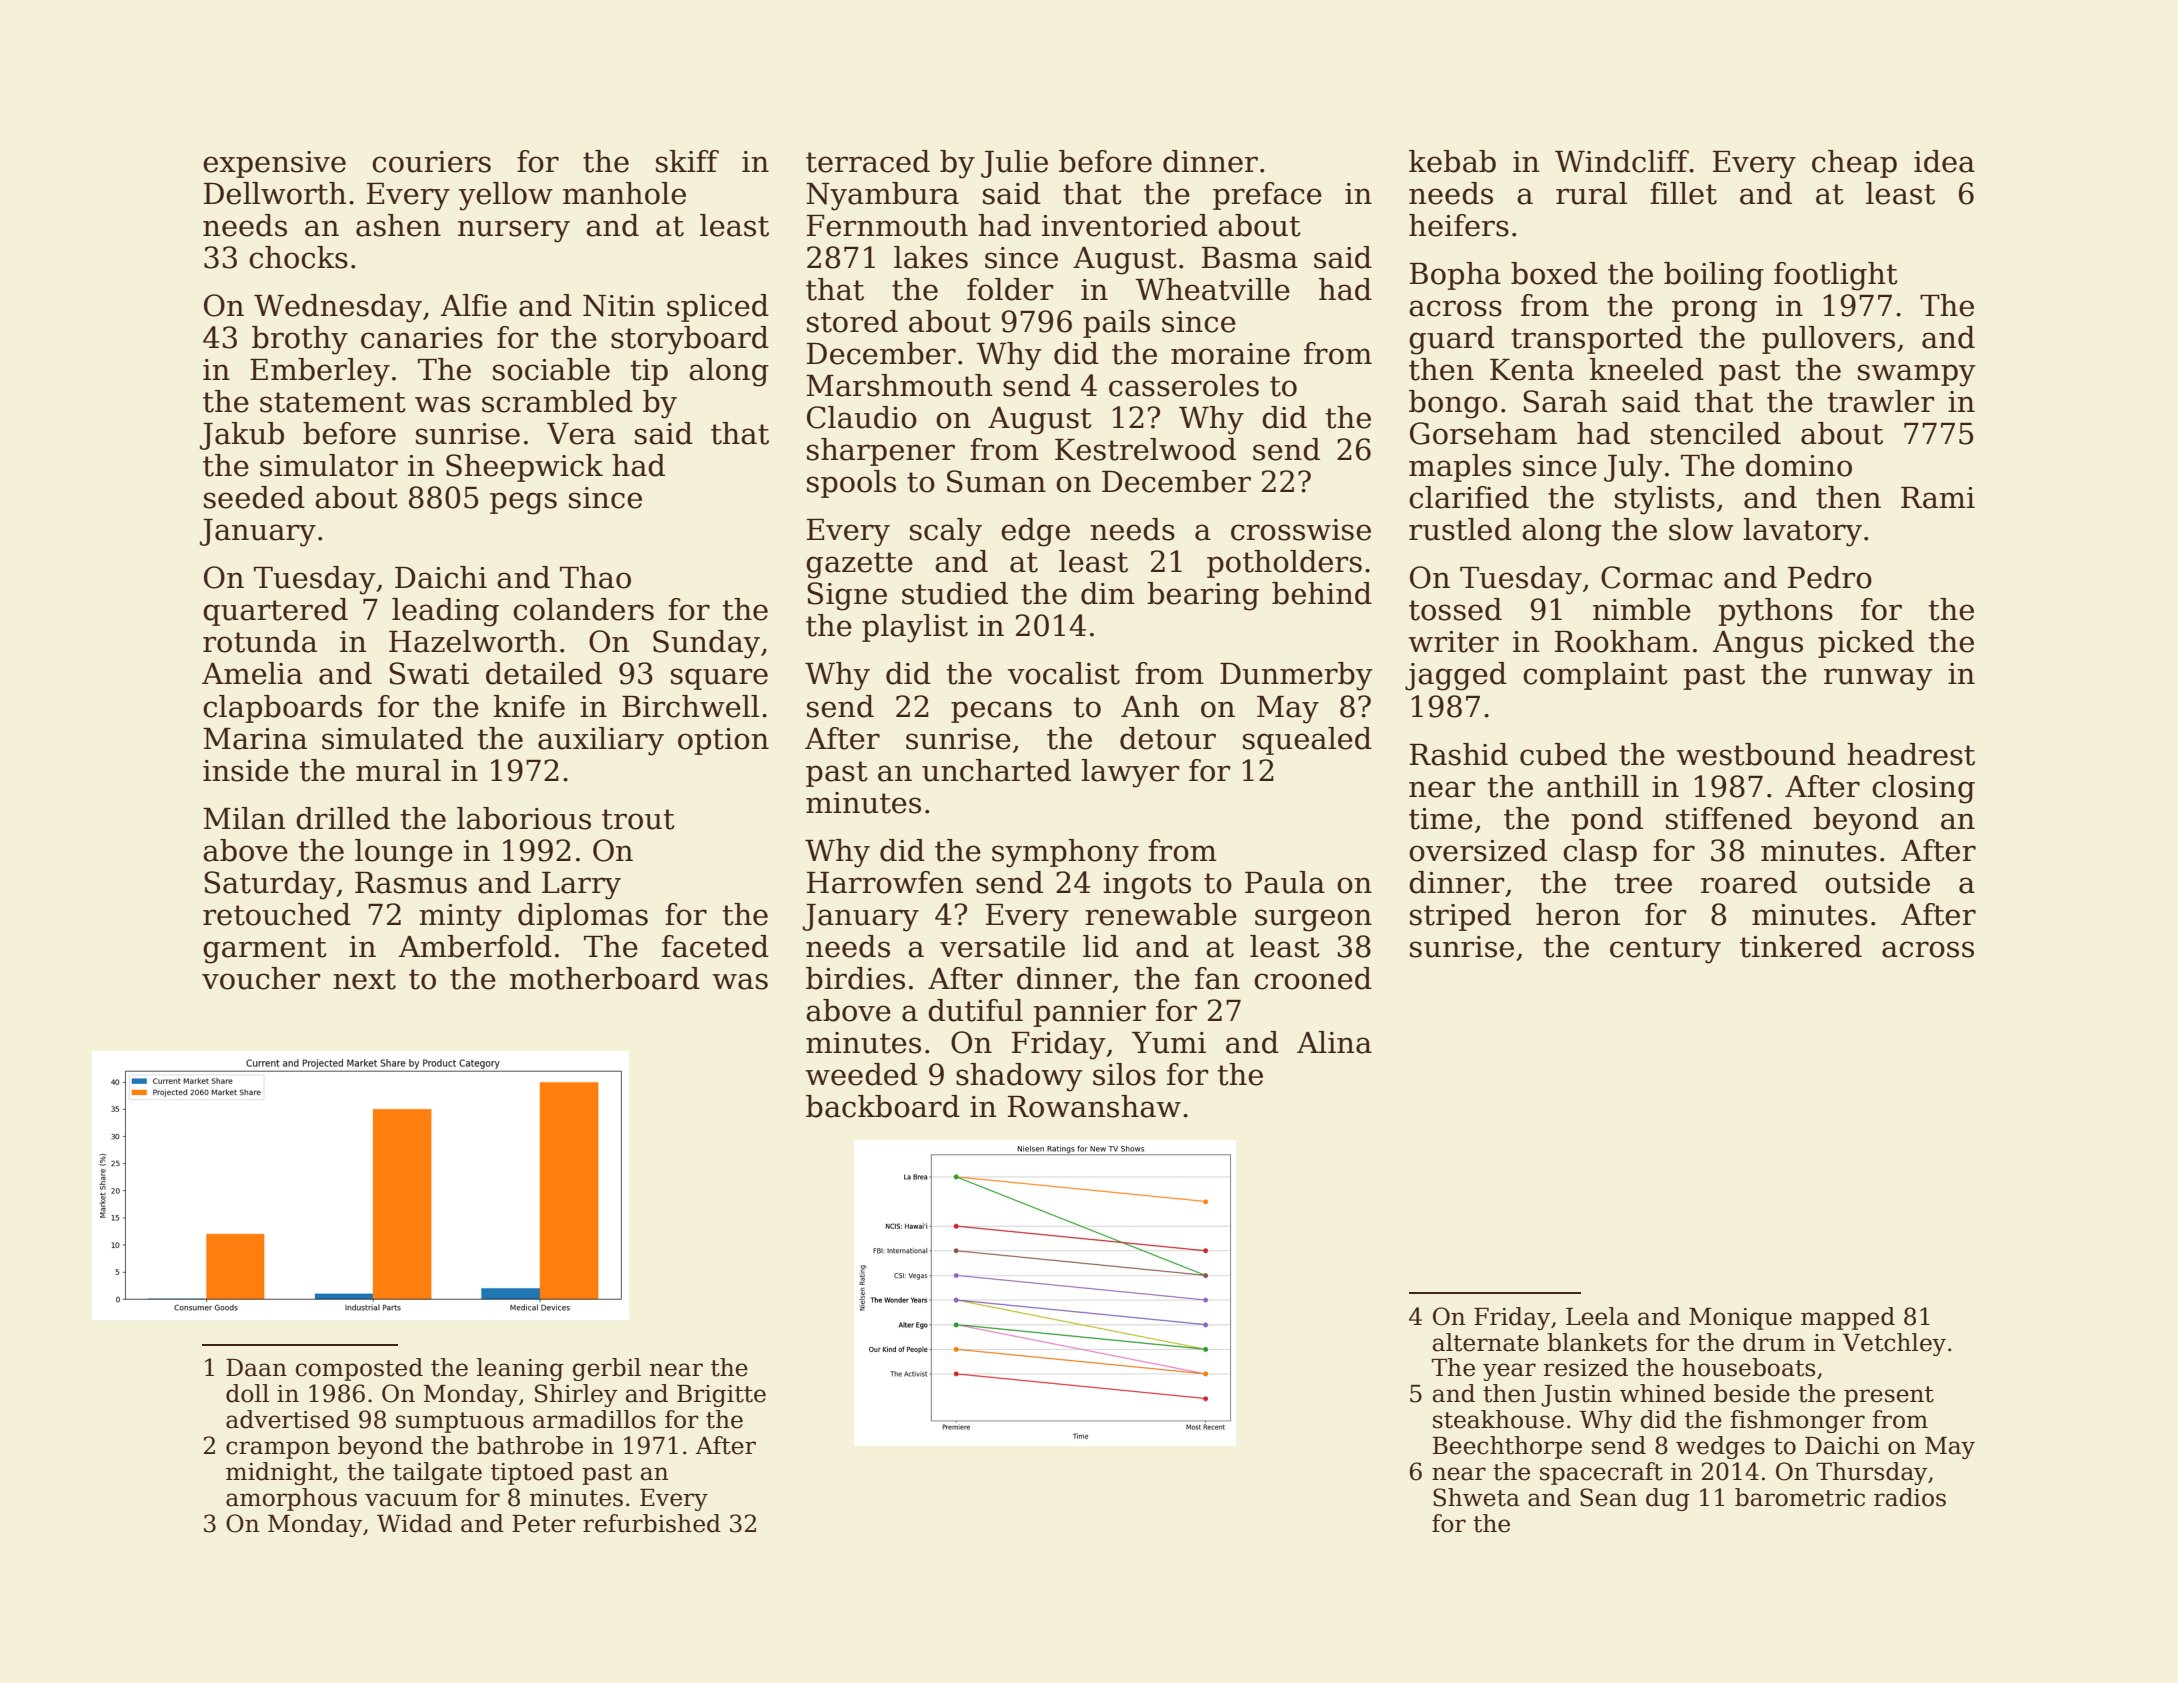  Describe the element at coordinates (1285, 882) in the screenshot. I see `Paula` at that location.
